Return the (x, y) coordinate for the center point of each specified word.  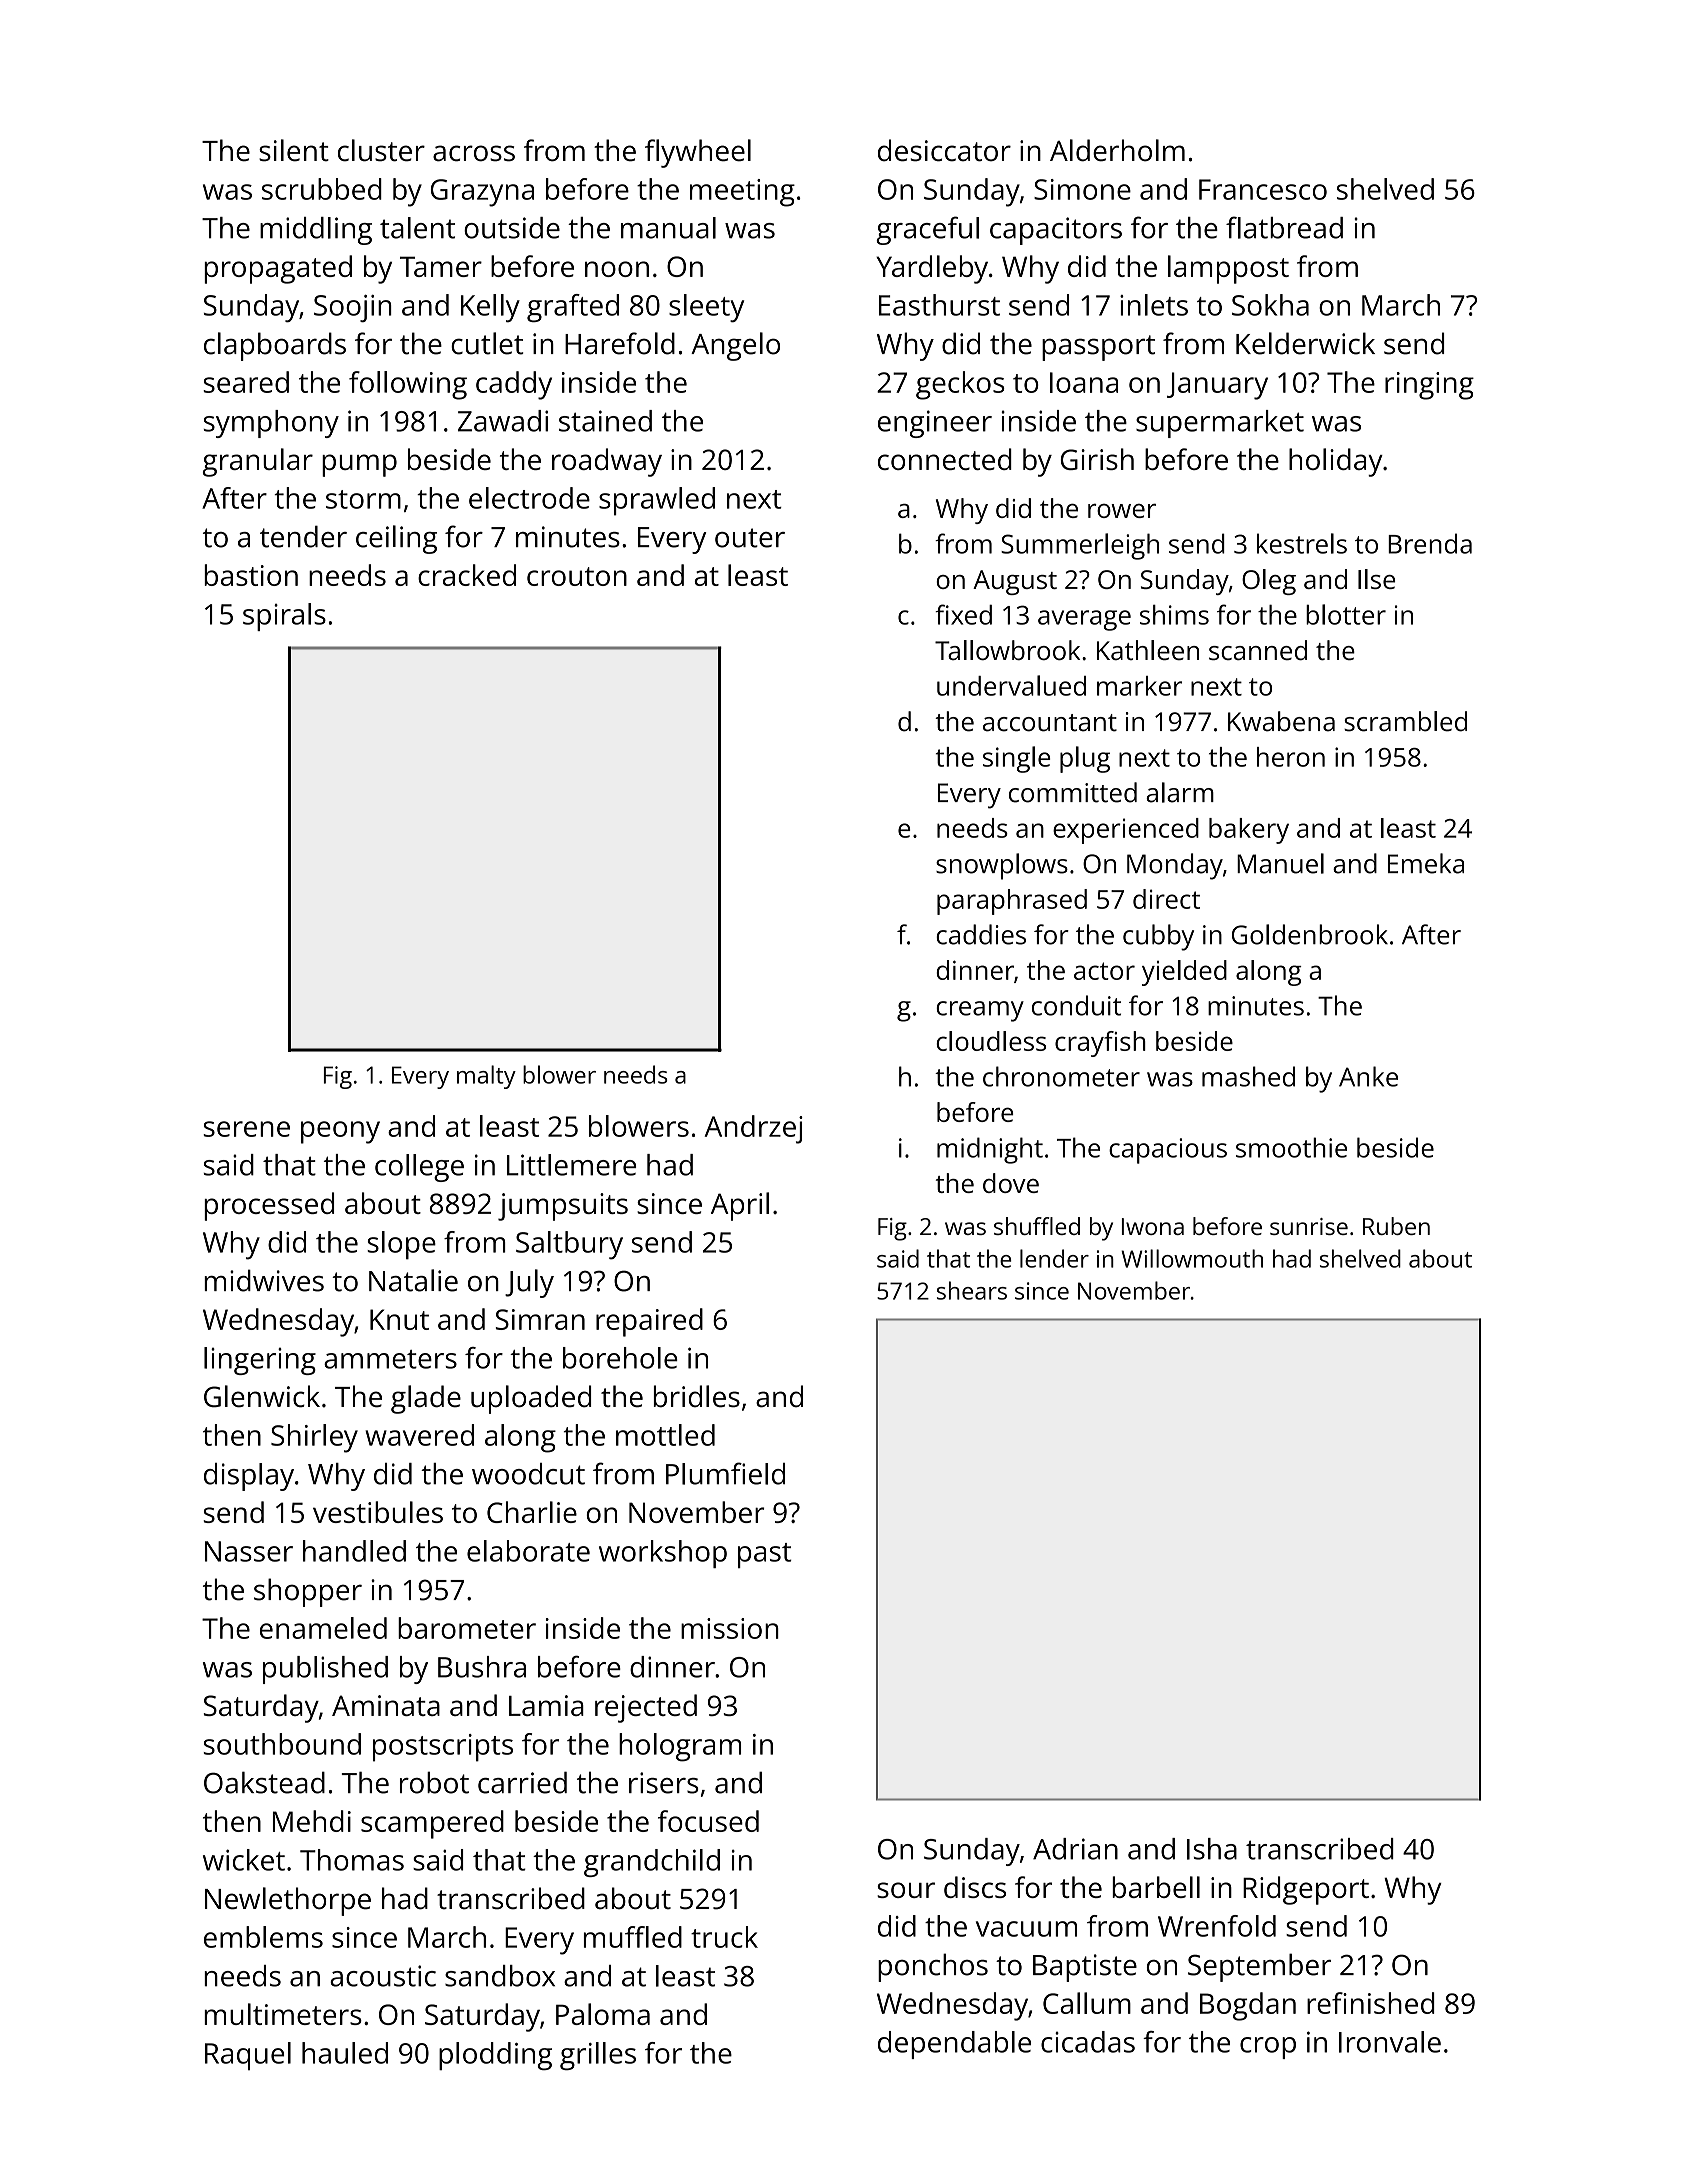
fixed (963, 614)
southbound (282, 1744)
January (1217, 386)
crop (1268, 2048)
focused (708, 1821)
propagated (278, 269)
